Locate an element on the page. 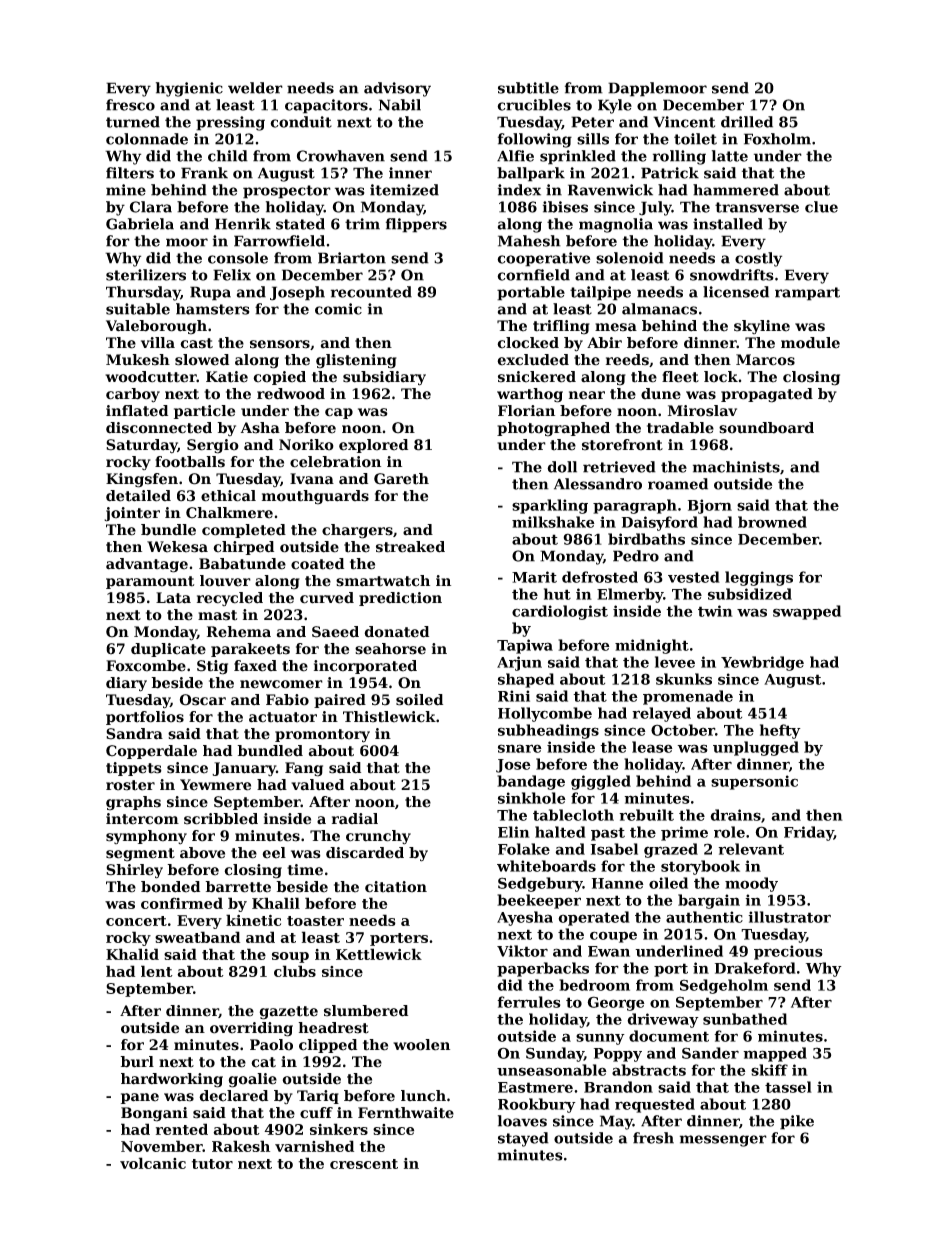 This page has width=952, height=1233. promenade is located at coordinates (688, 697).
